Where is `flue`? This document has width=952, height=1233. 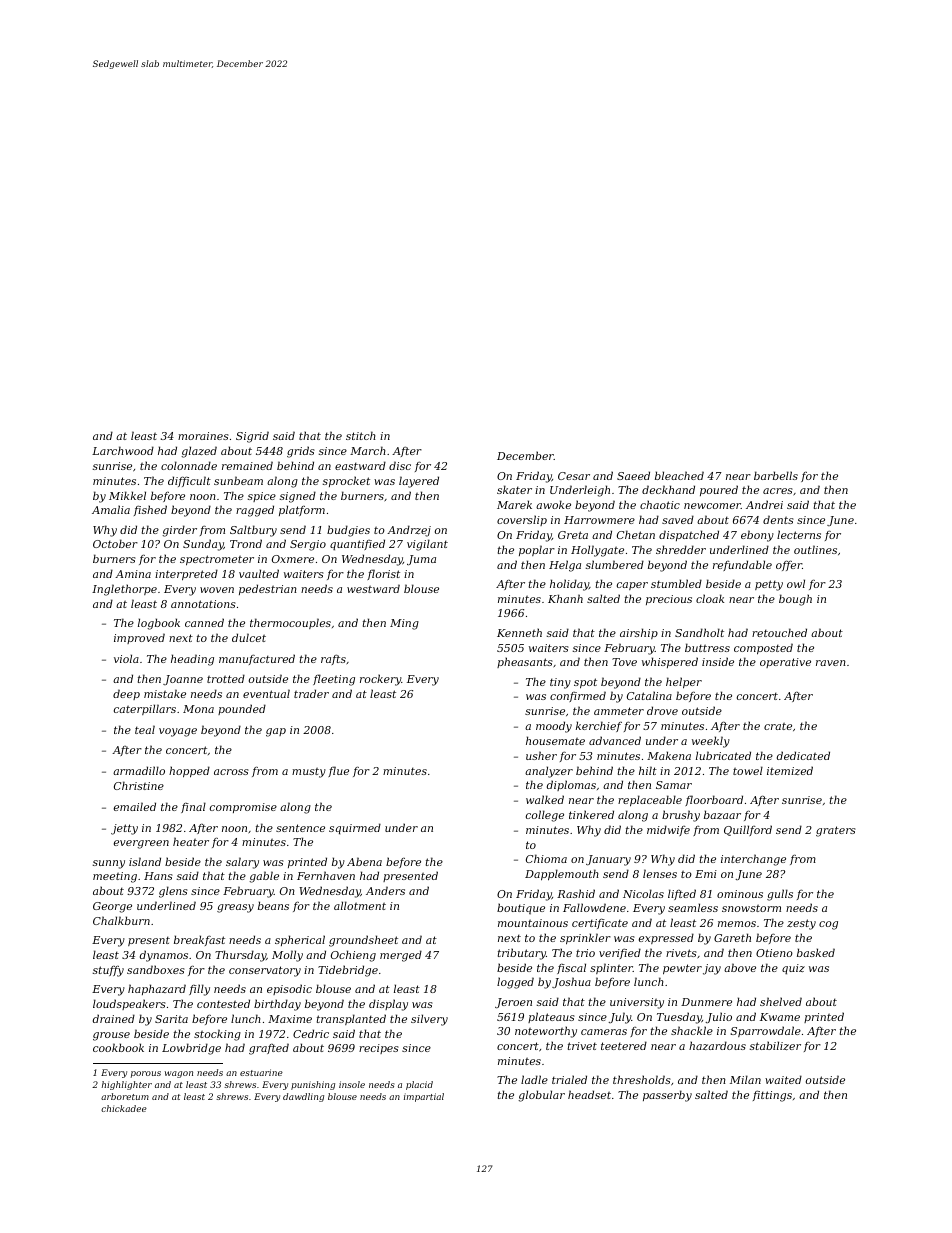
flue is located at coordinates (338, 771).
